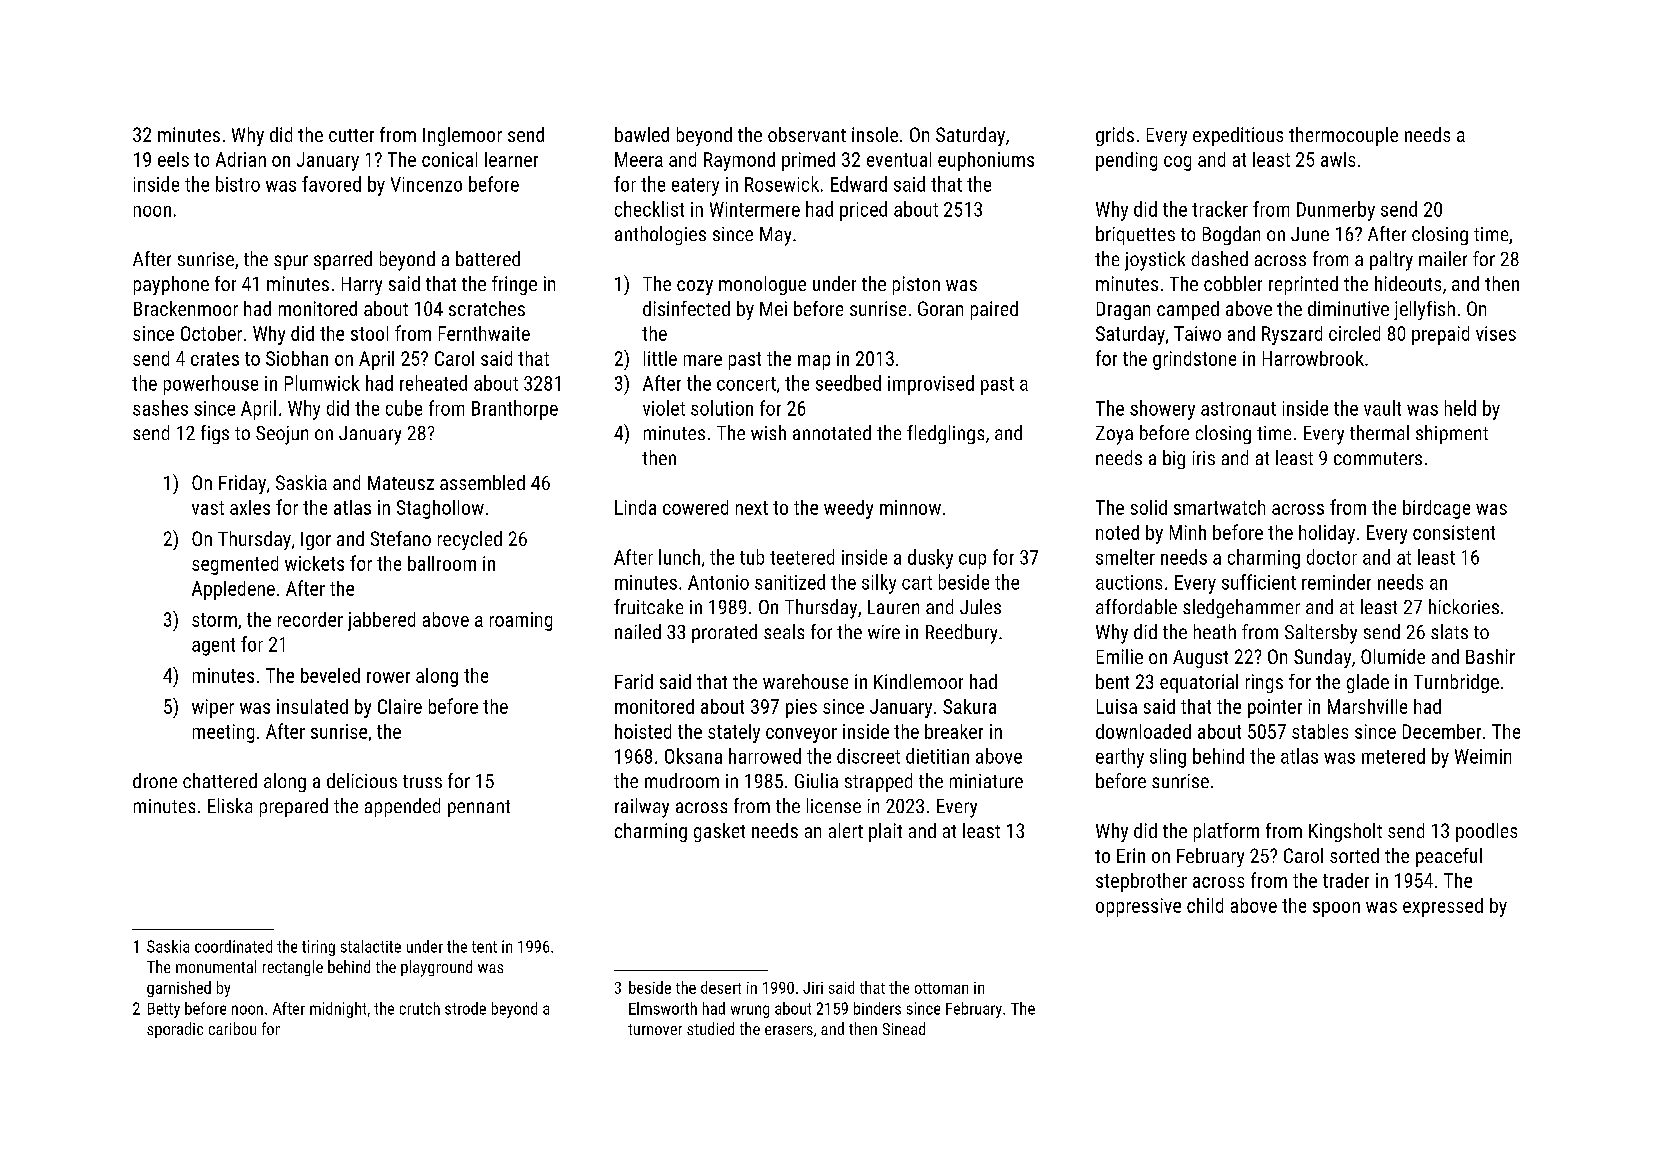 Image resolution: width=1660 pixels, height=1174 pixels. I want to click on roaming, so click(521, 621).
